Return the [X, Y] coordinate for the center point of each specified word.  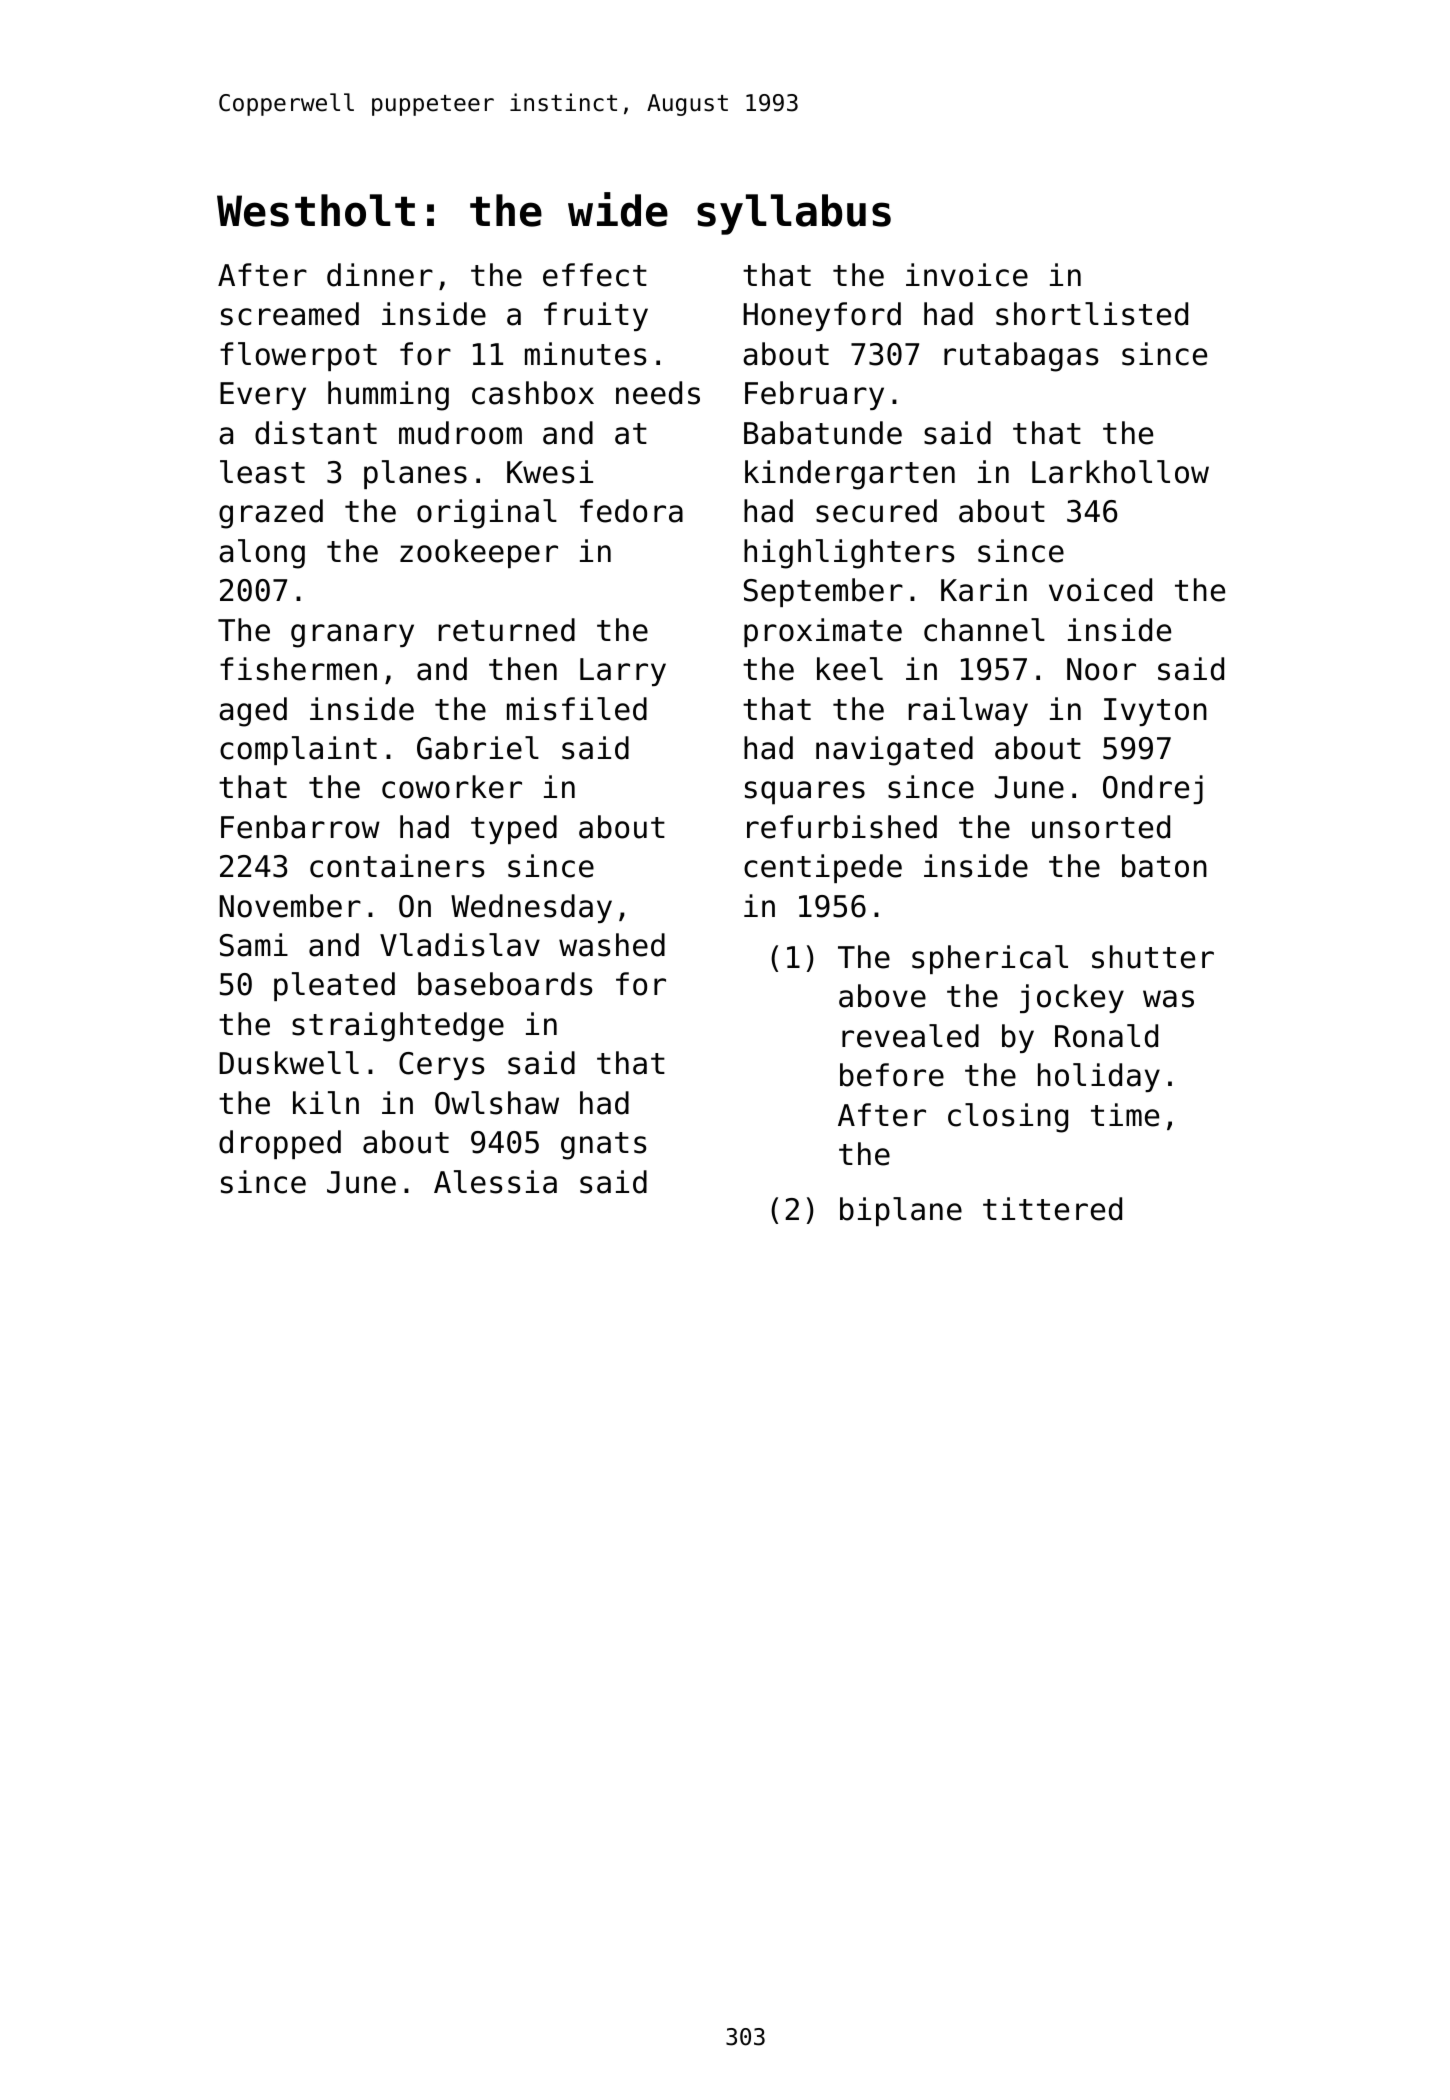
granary [352, 636]
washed [612, 945]
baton [1164, 866]
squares [805, 793]
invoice [967, 275]
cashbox [533, 393]
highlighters [849, 554]
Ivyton [1155, 712]
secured [876, 511]
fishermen [298, 669]
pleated [334, 986]
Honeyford [822, 316]
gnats [604, 1146]
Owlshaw [497, 1103]
